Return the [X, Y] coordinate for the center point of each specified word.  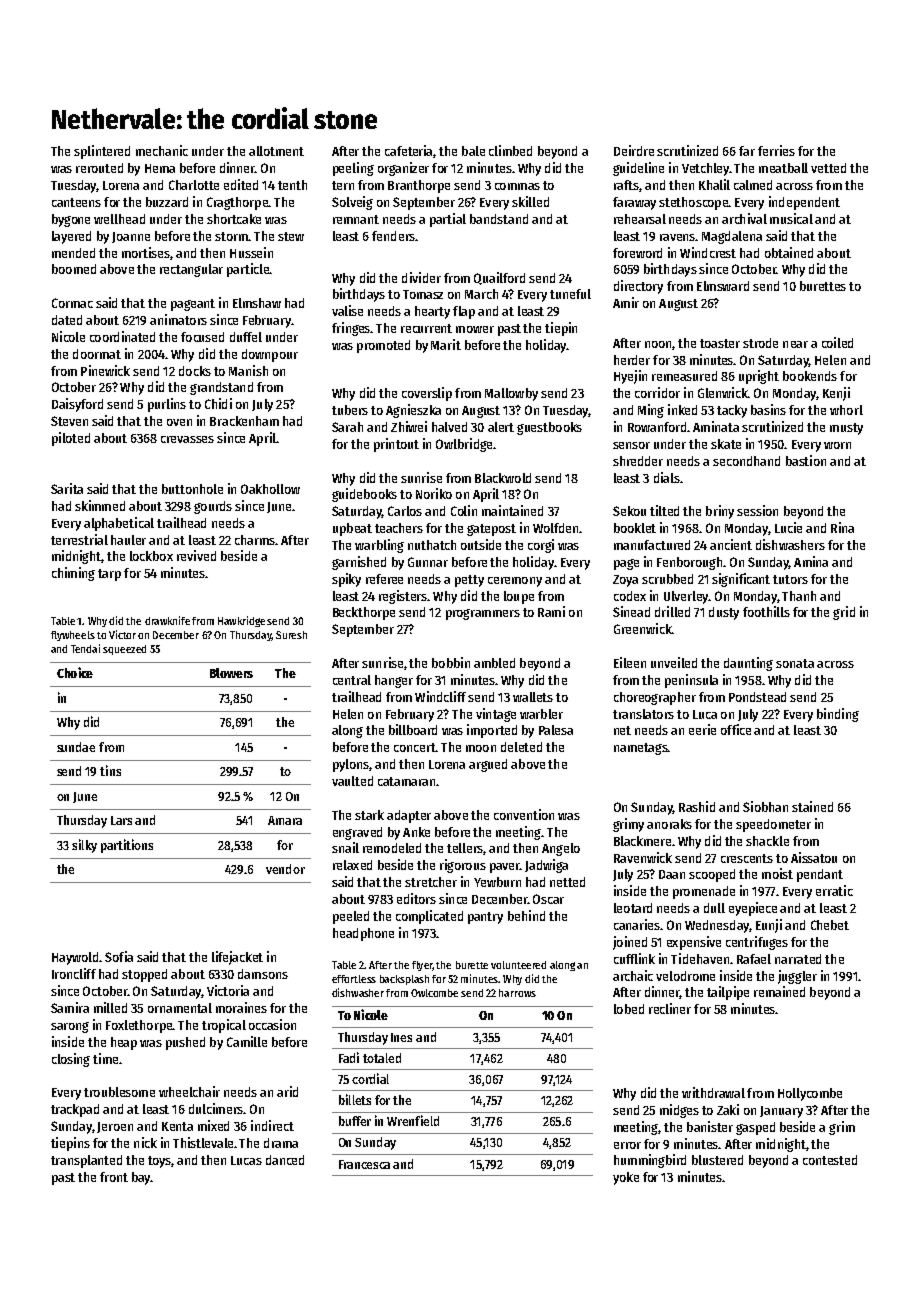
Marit [446, 344]
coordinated [122, 336]
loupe [519, 597]
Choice [75, 672]
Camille [247, 1041]
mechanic [162, 150]
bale [473, 151]
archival [744, 218]
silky [84, 846]
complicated [429, 917]
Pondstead [757, 697]
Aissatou [814, 857]
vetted [828, 168]
